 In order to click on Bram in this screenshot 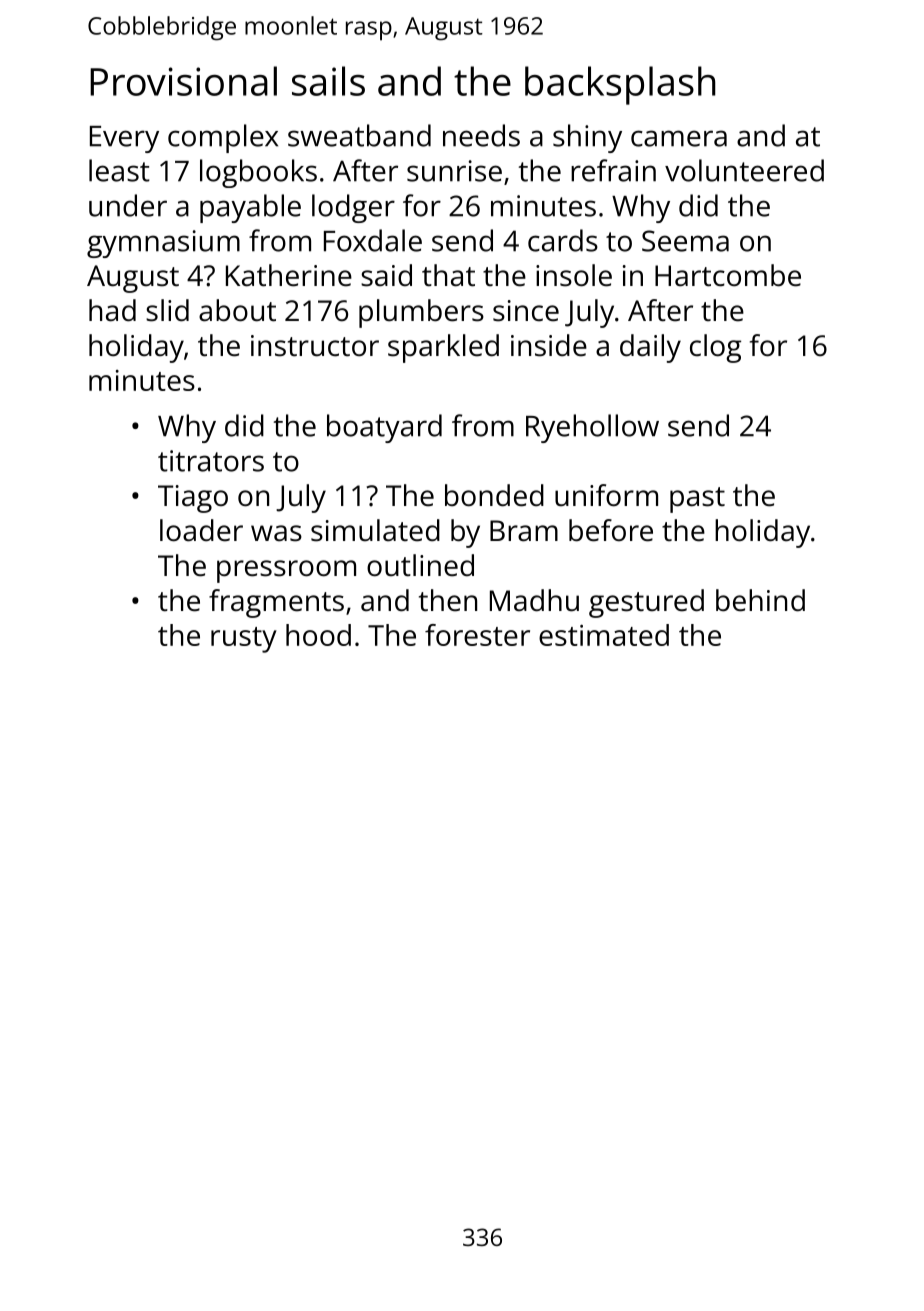, I will do `click(524, 531)`.
